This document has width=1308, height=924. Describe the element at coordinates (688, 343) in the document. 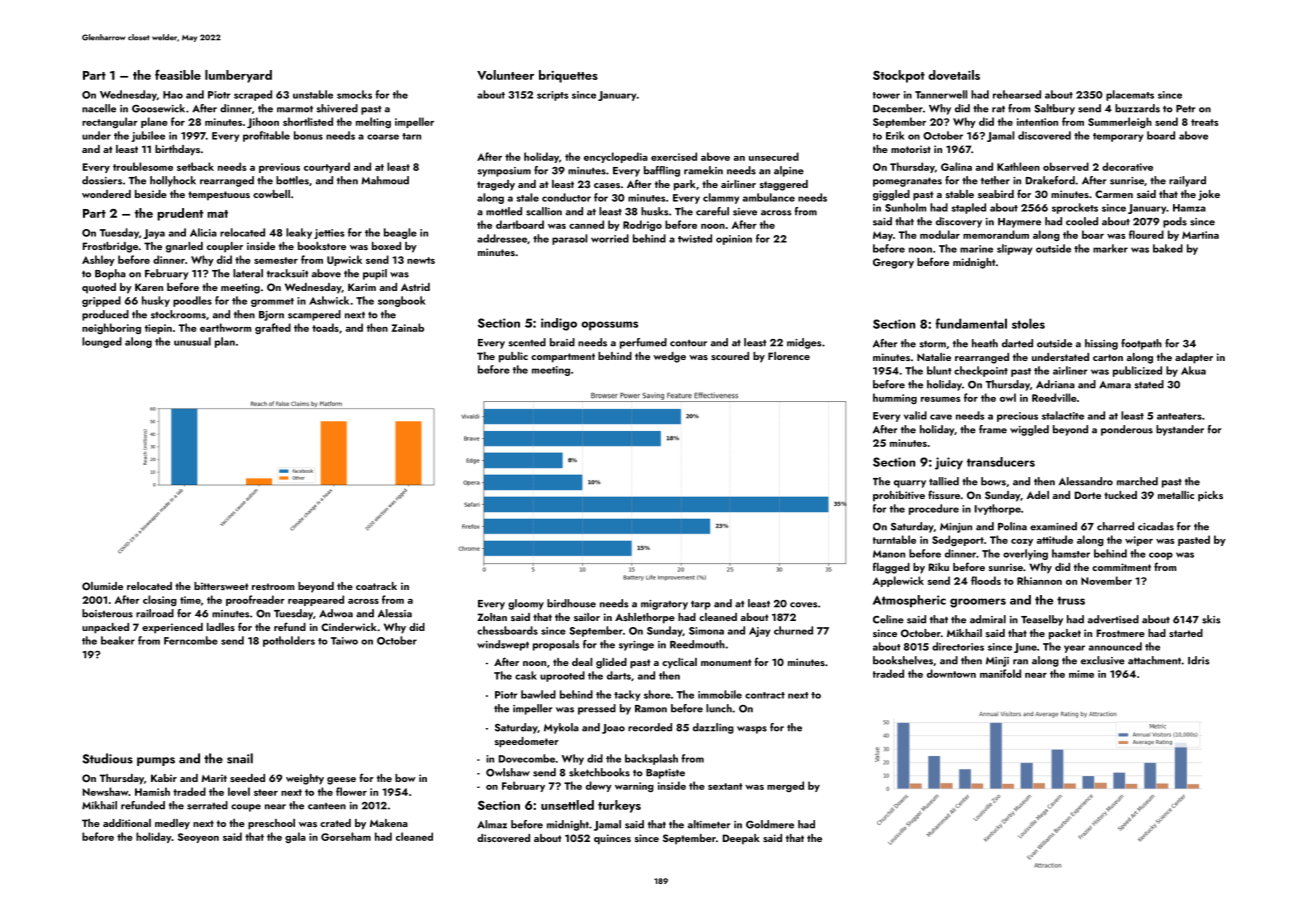

I see `contour` at that location.
